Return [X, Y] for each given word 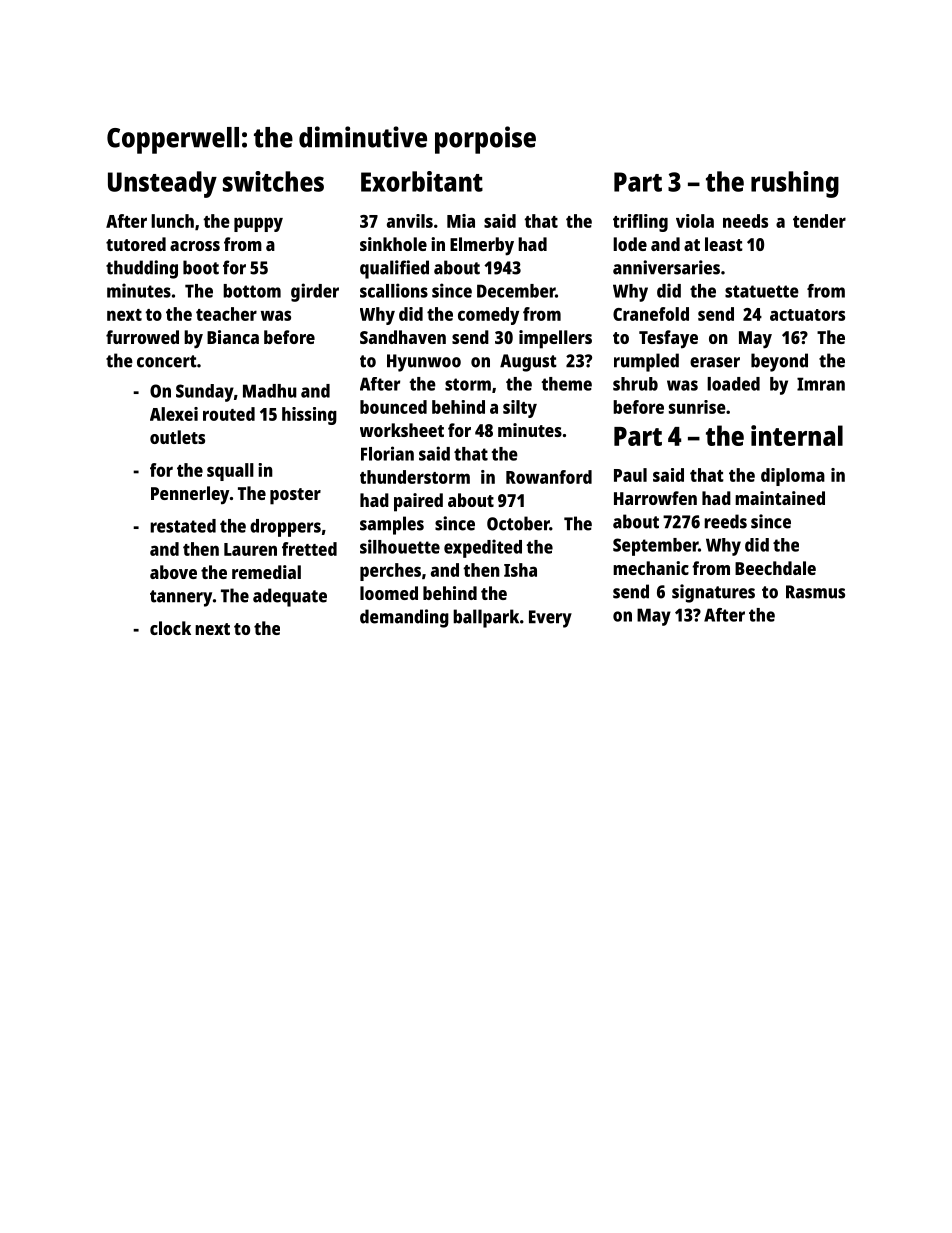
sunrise [697, 407]
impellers [555, 339]
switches [273, 181]
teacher [226, 314]
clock [170, 628]
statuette [762, 291]
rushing [795, 184]
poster [295, 496]
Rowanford [549, 477]
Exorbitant [422, 181]
